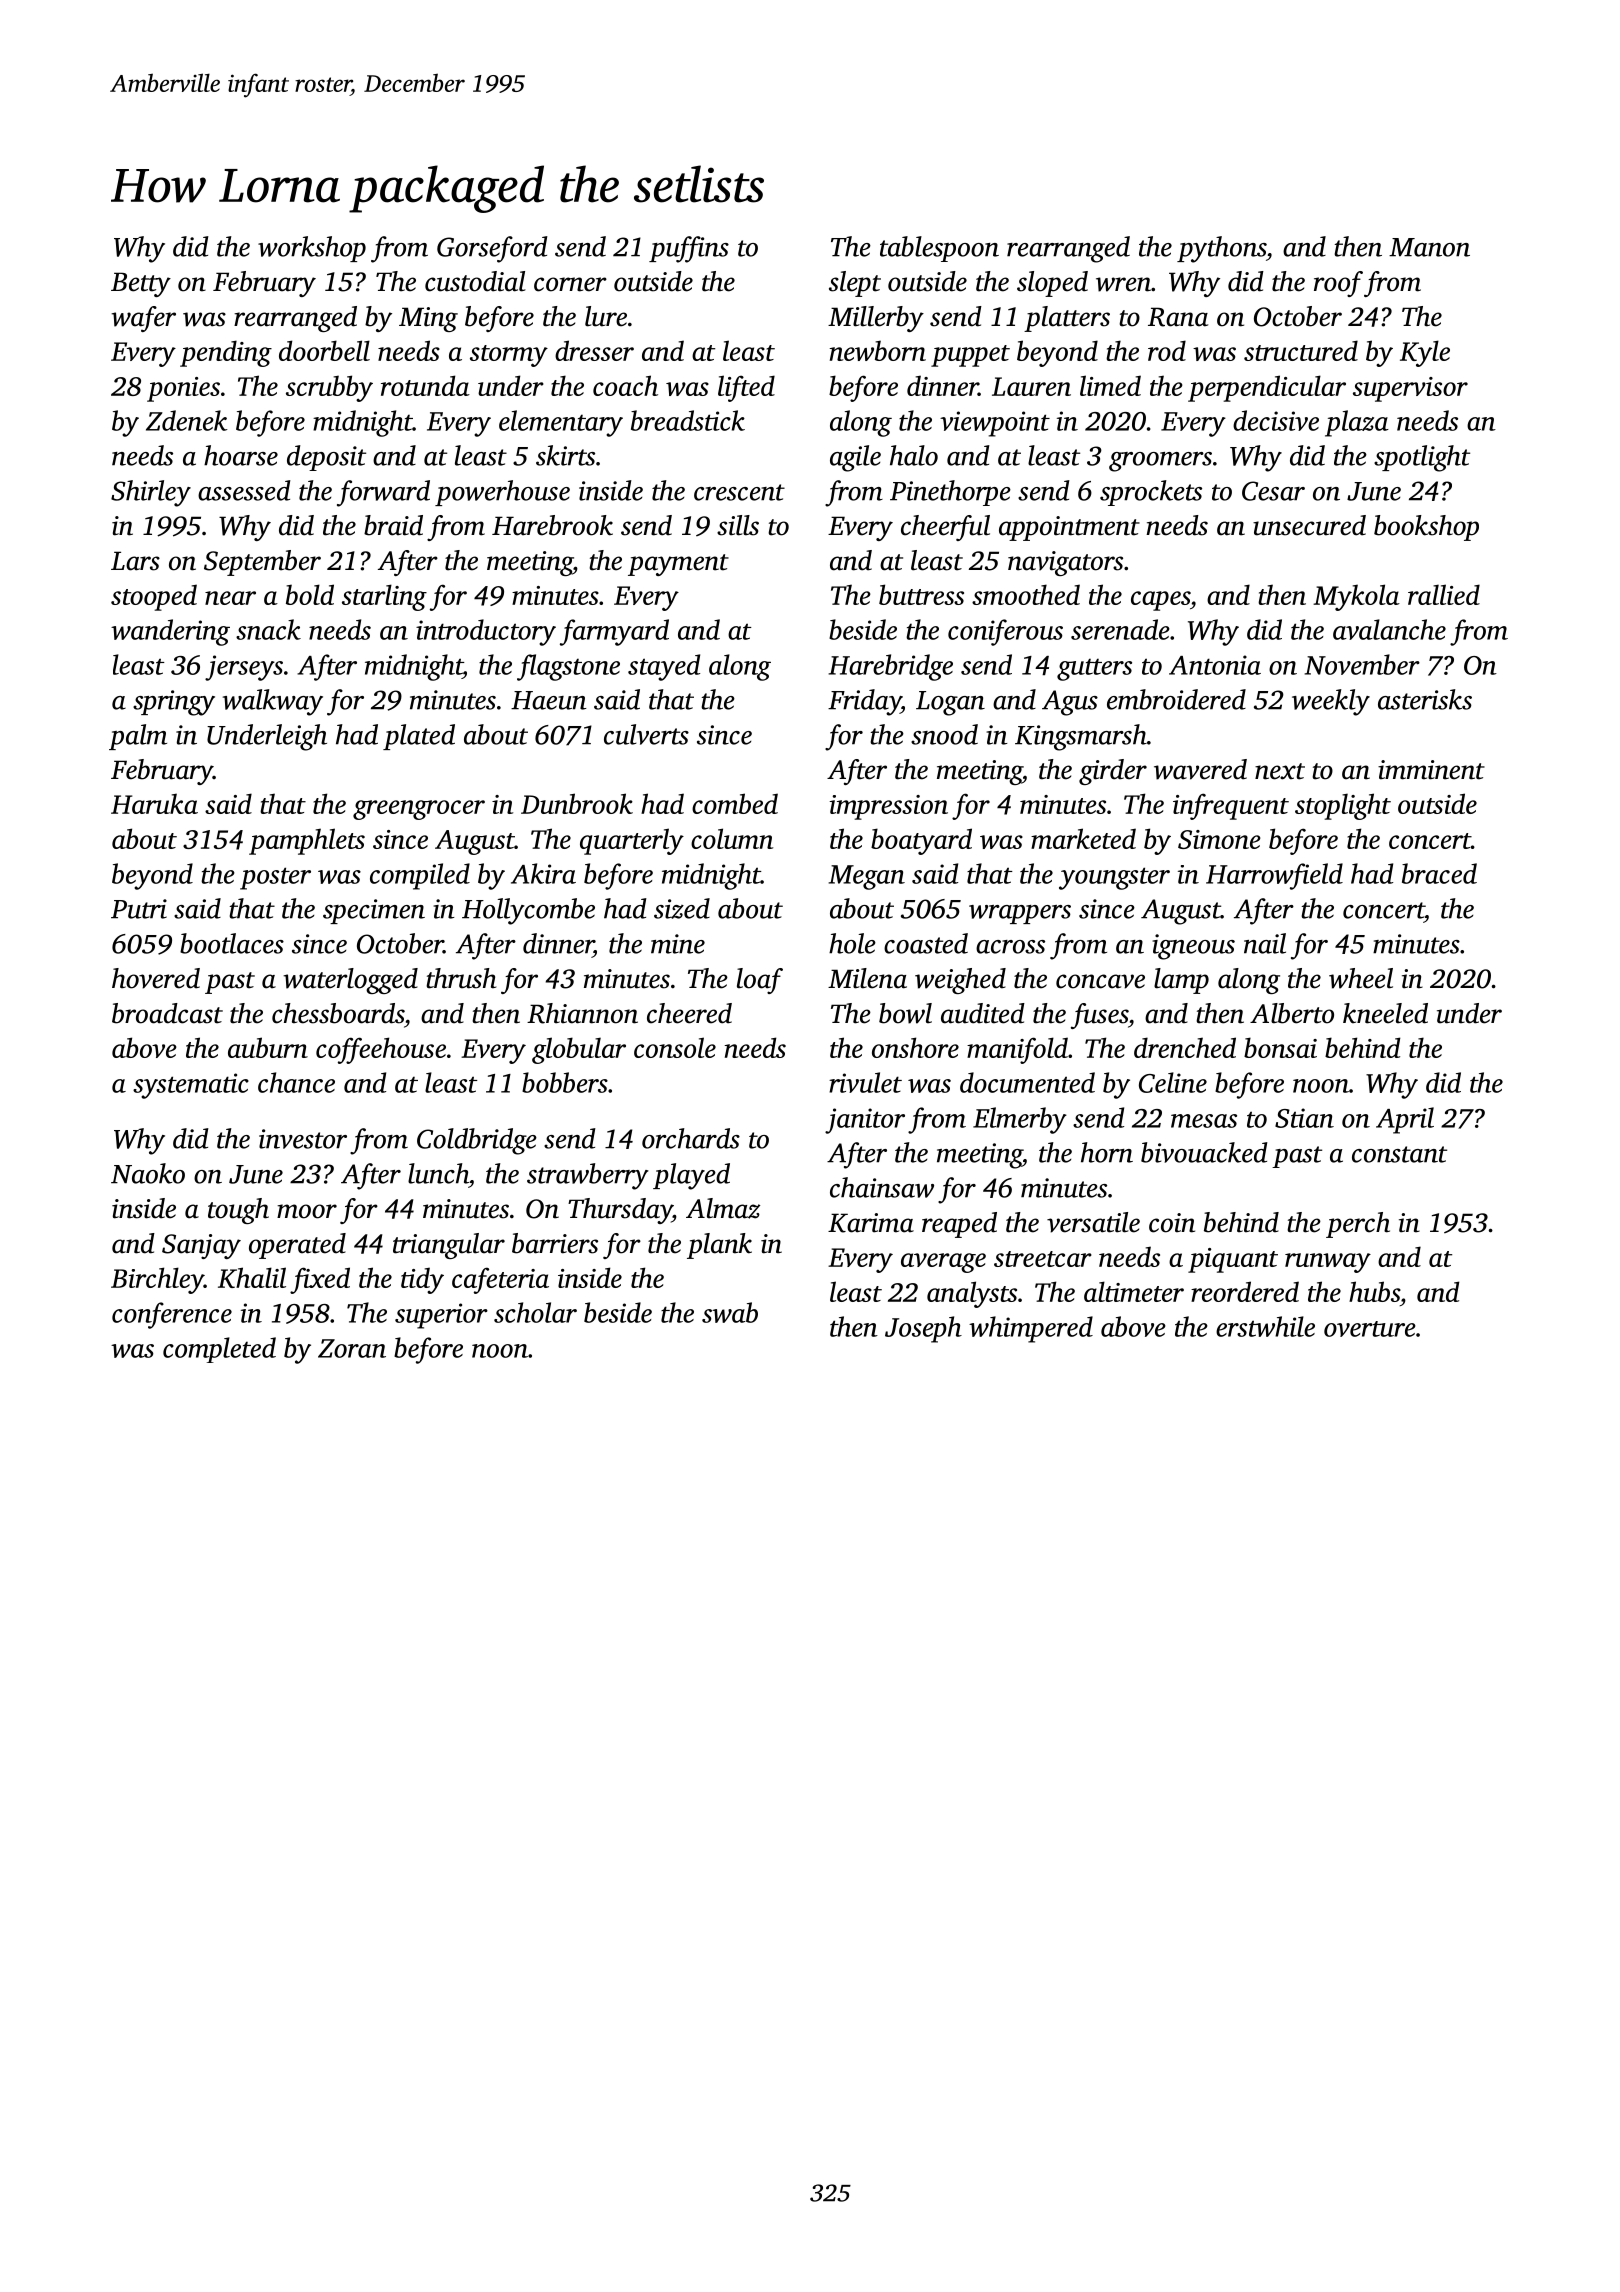 The width and height of the document is (1620, 2292). I want to click on Elmerby, so click(1020, 1120).
